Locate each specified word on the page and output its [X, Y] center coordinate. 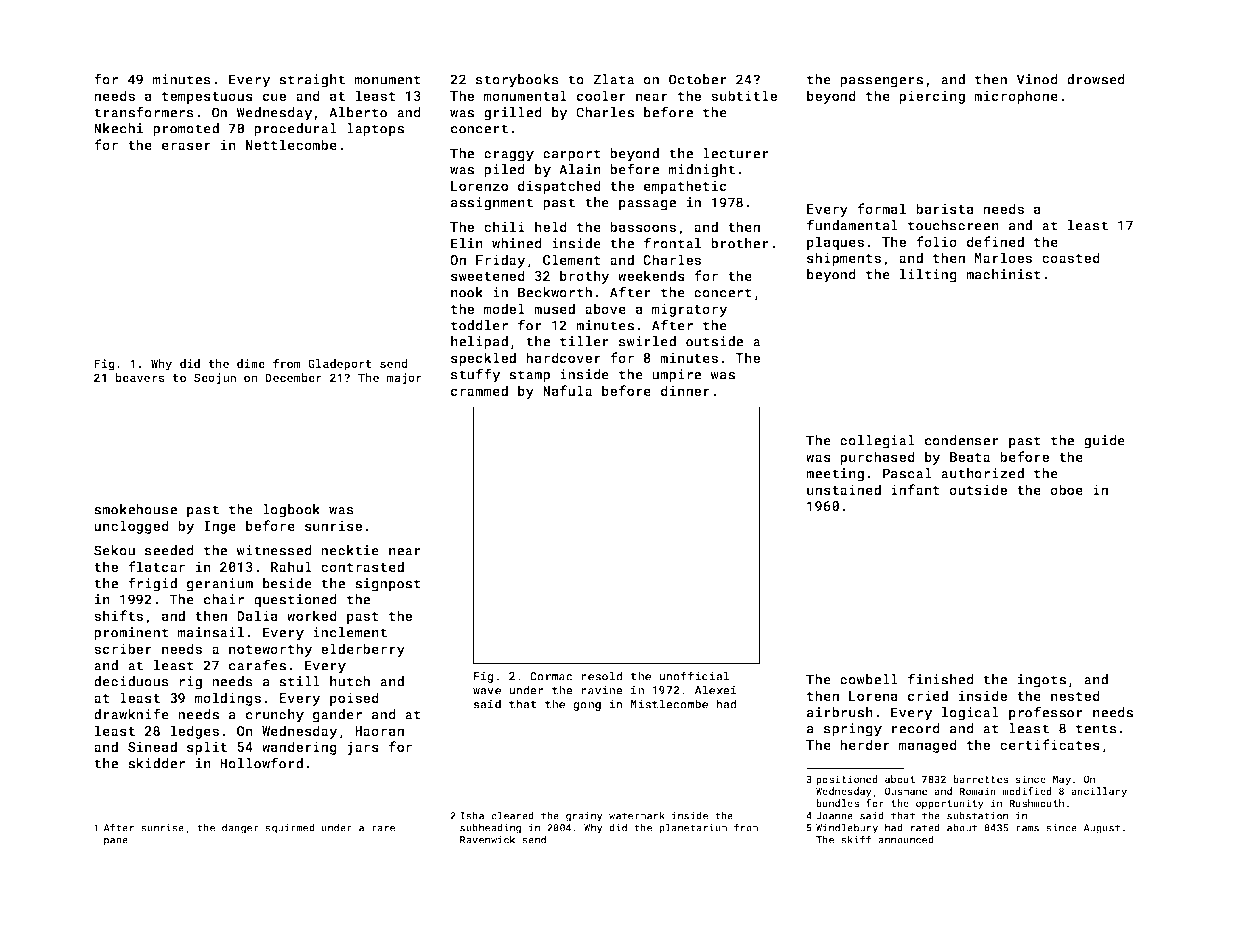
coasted [1071, 257]
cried [928, 695]
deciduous [131, 681]
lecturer [736, 153]
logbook [291, 511]
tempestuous [207, 98]
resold [602, 676]
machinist [1003, 274]
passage [647, 205]
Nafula [567, 390]
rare [383, 829]
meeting [835, 475]
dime [251, 363]
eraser [186, 146]
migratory [690, 310]
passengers [881, 82]
